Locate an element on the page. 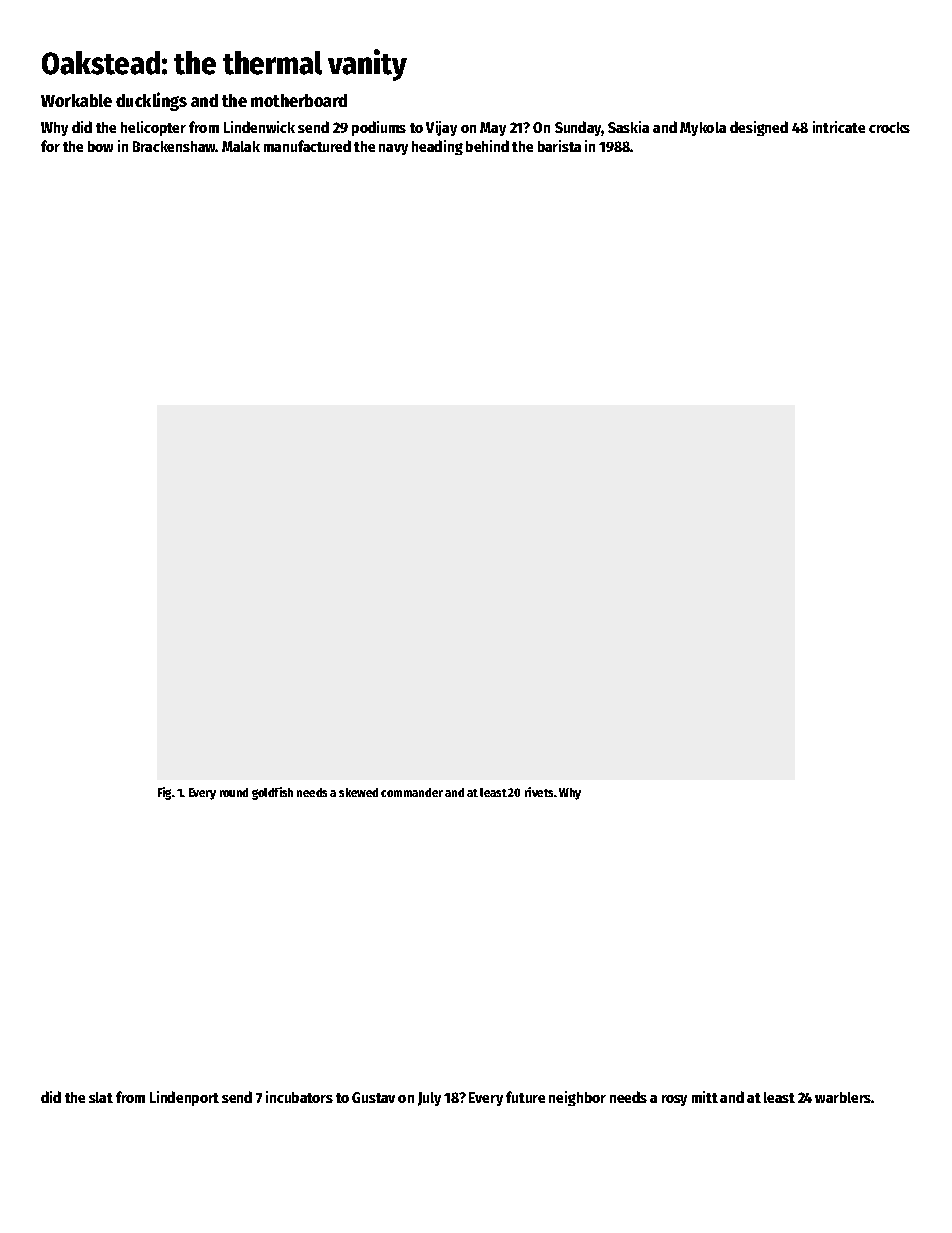 Image resolution: width=952 pixels, height=1233 pixels. warblers is located at coordinates (843, 1097).
